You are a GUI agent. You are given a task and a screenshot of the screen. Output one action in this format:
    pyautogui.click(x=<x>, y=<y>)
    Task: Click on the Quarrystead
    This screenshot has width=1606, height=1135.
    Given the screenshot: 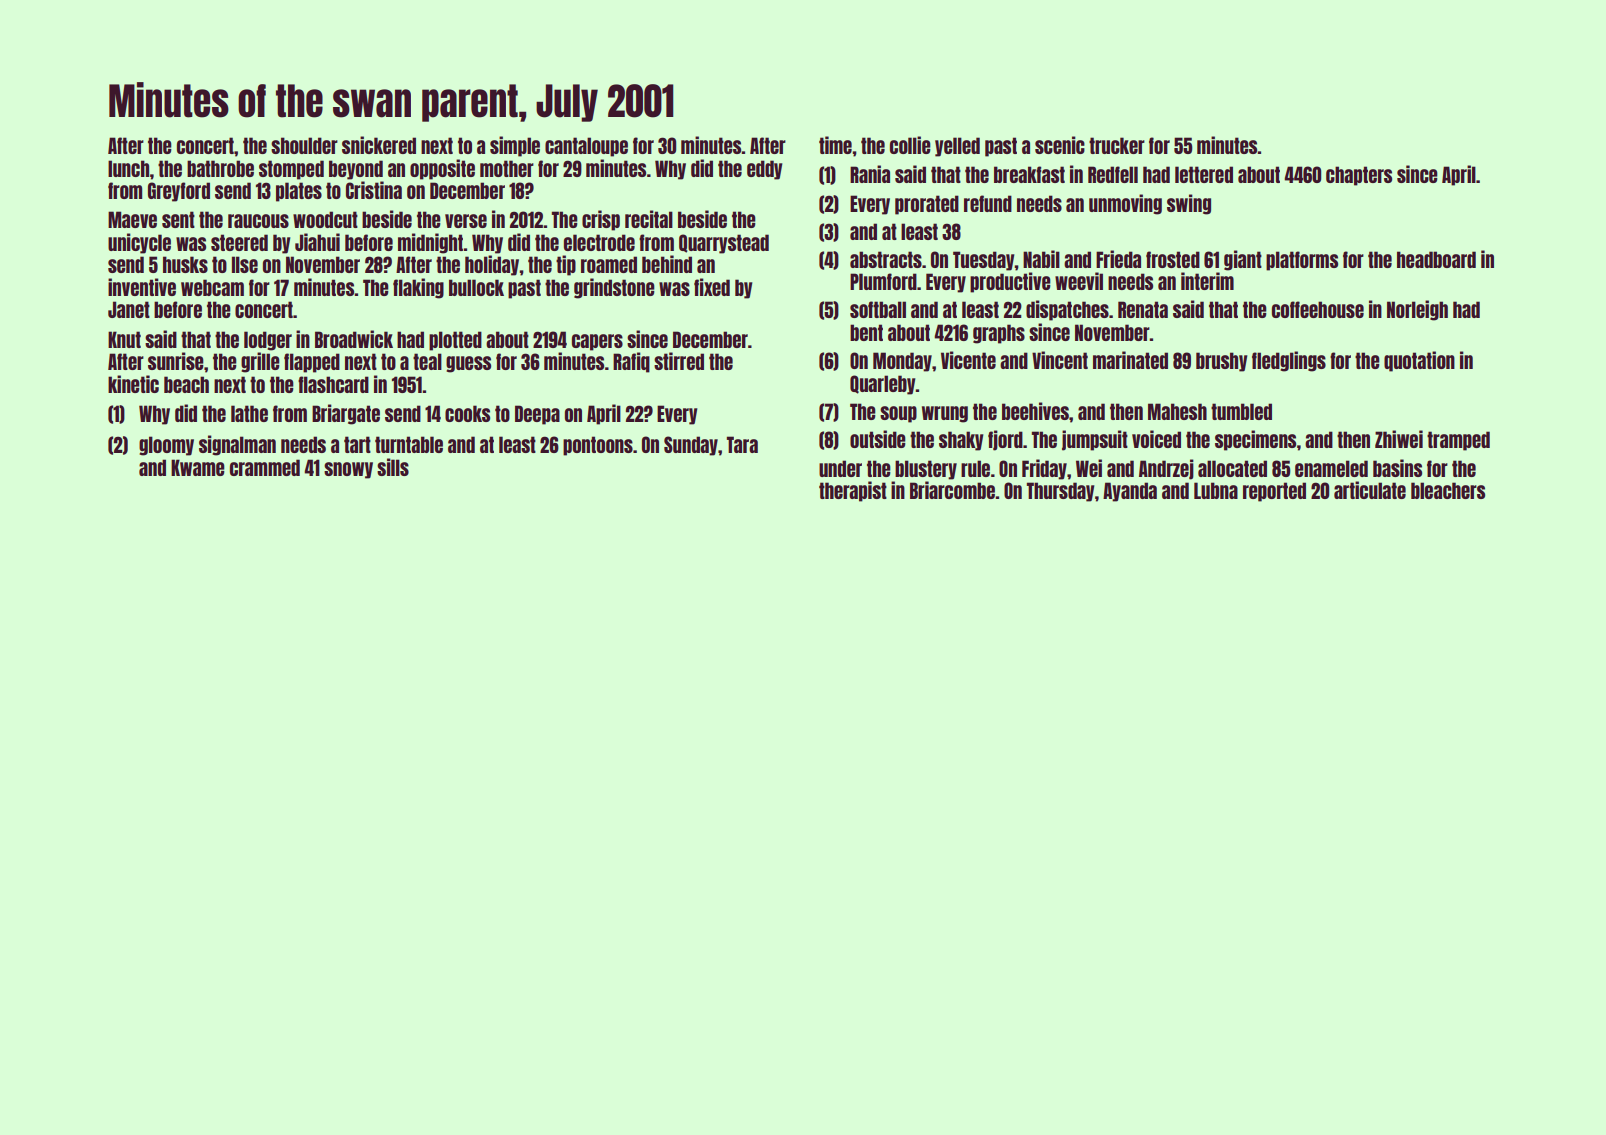 What is the action you would take?
    pyautogui.click(x=724, y=244)
